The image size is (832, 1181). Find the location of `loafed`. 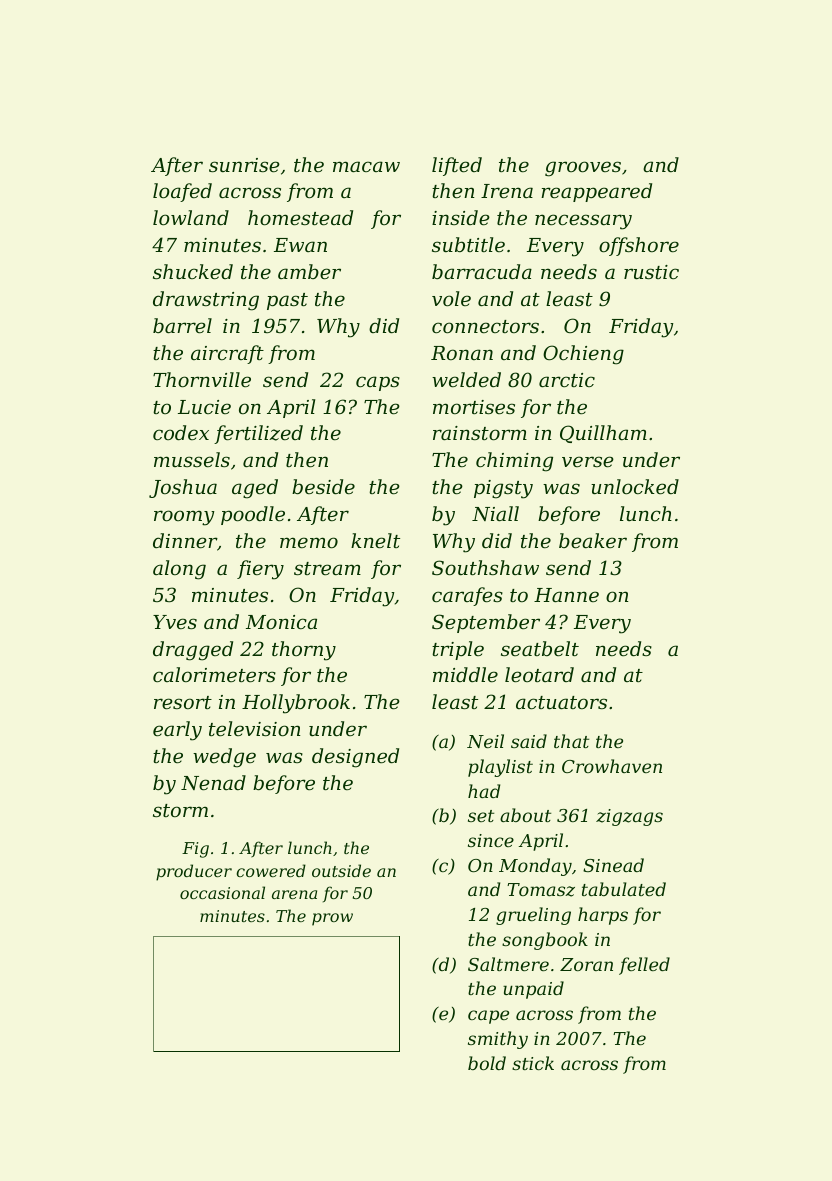

loafed is located at coordinates (182, 192).
